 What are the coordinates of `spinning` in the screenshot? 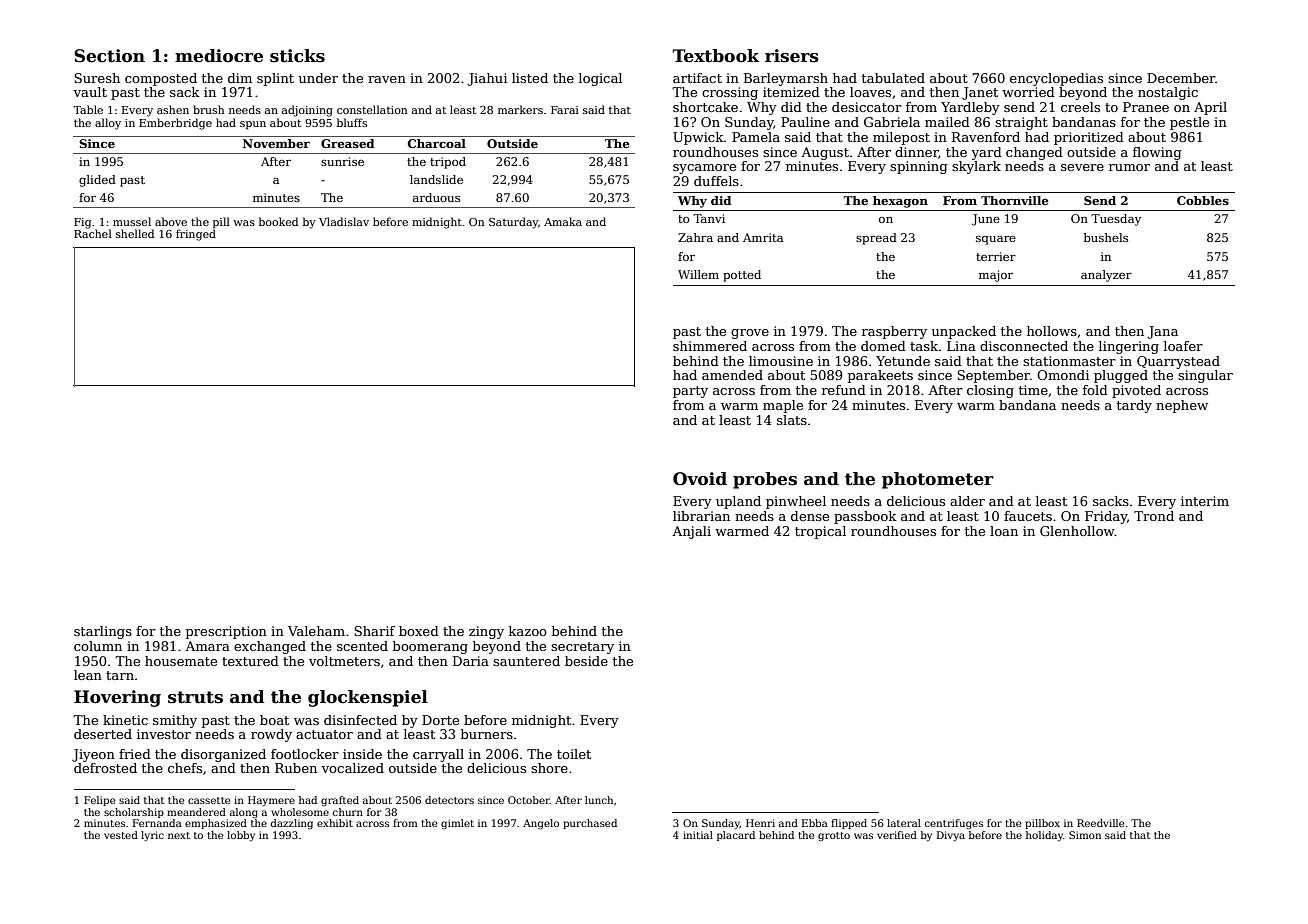 It's located at (919, 167).
